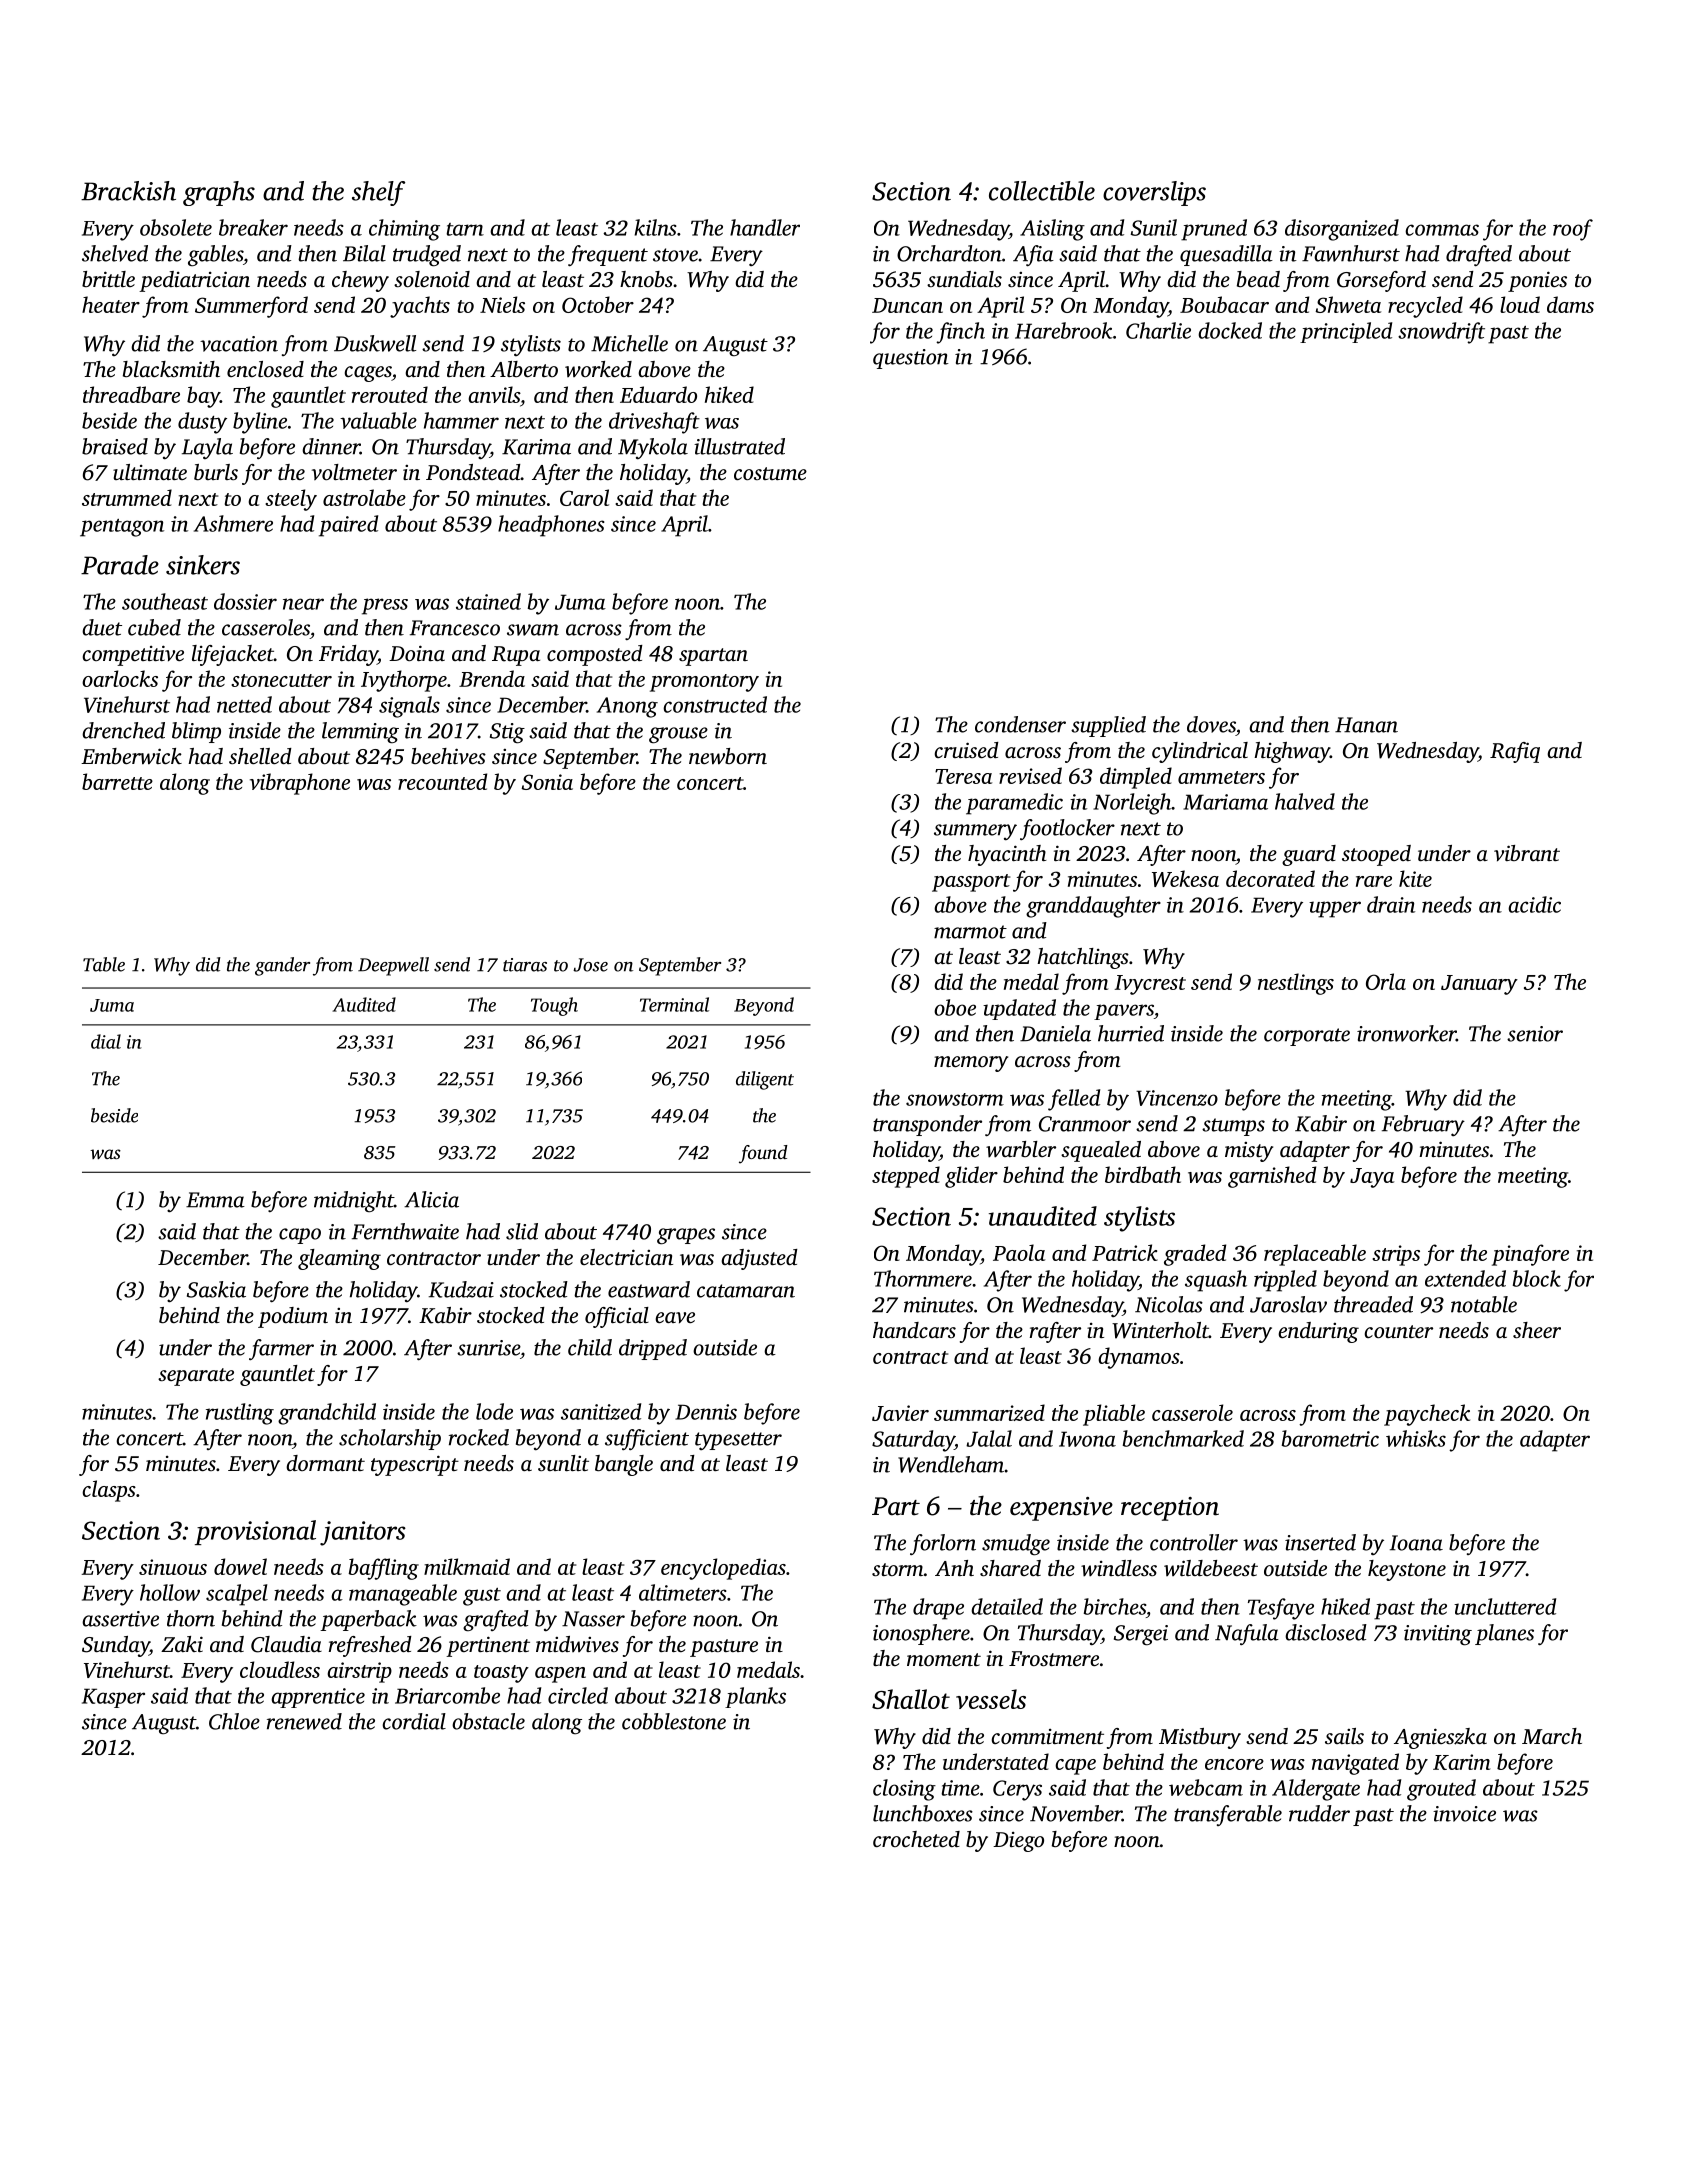  What do you see at coordinates (966, 750) in the screenshot?
I see `cruised` at bounding box center [966, 750].
